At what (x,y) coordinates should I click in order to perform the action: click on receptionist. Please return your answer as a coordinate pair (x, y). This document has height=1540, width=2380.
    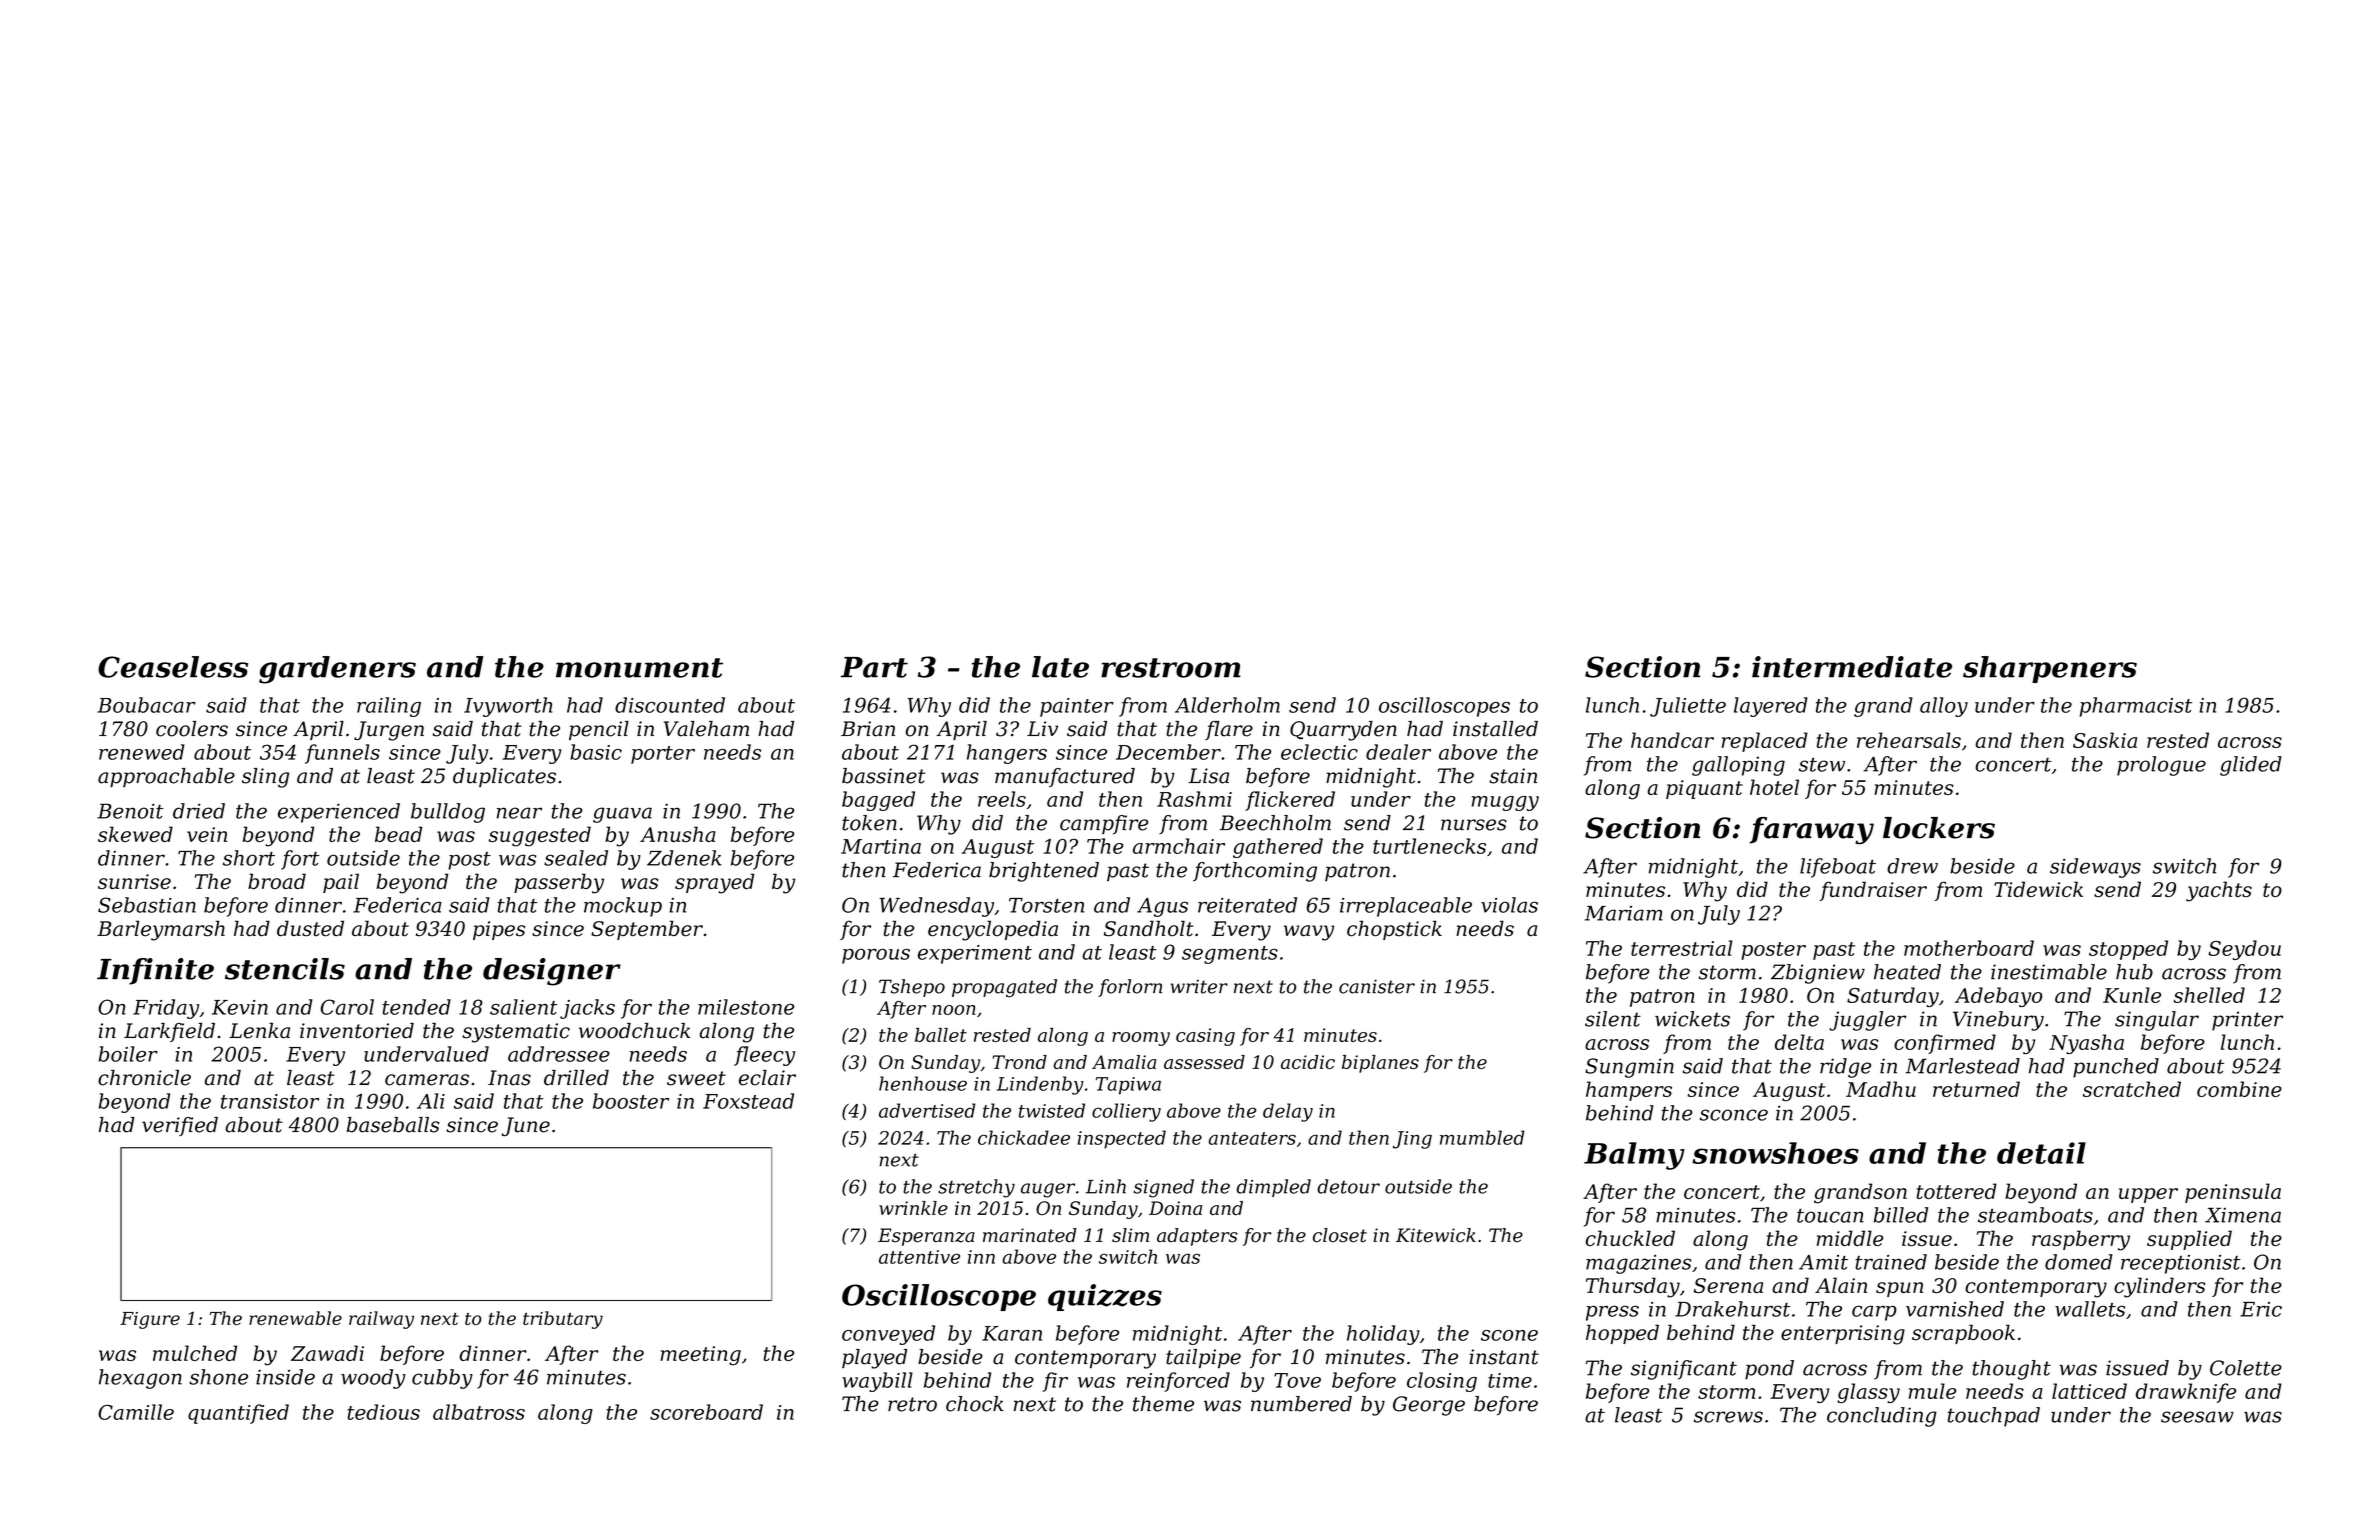
    Looking at the image, I should click on (2181, 1264).
